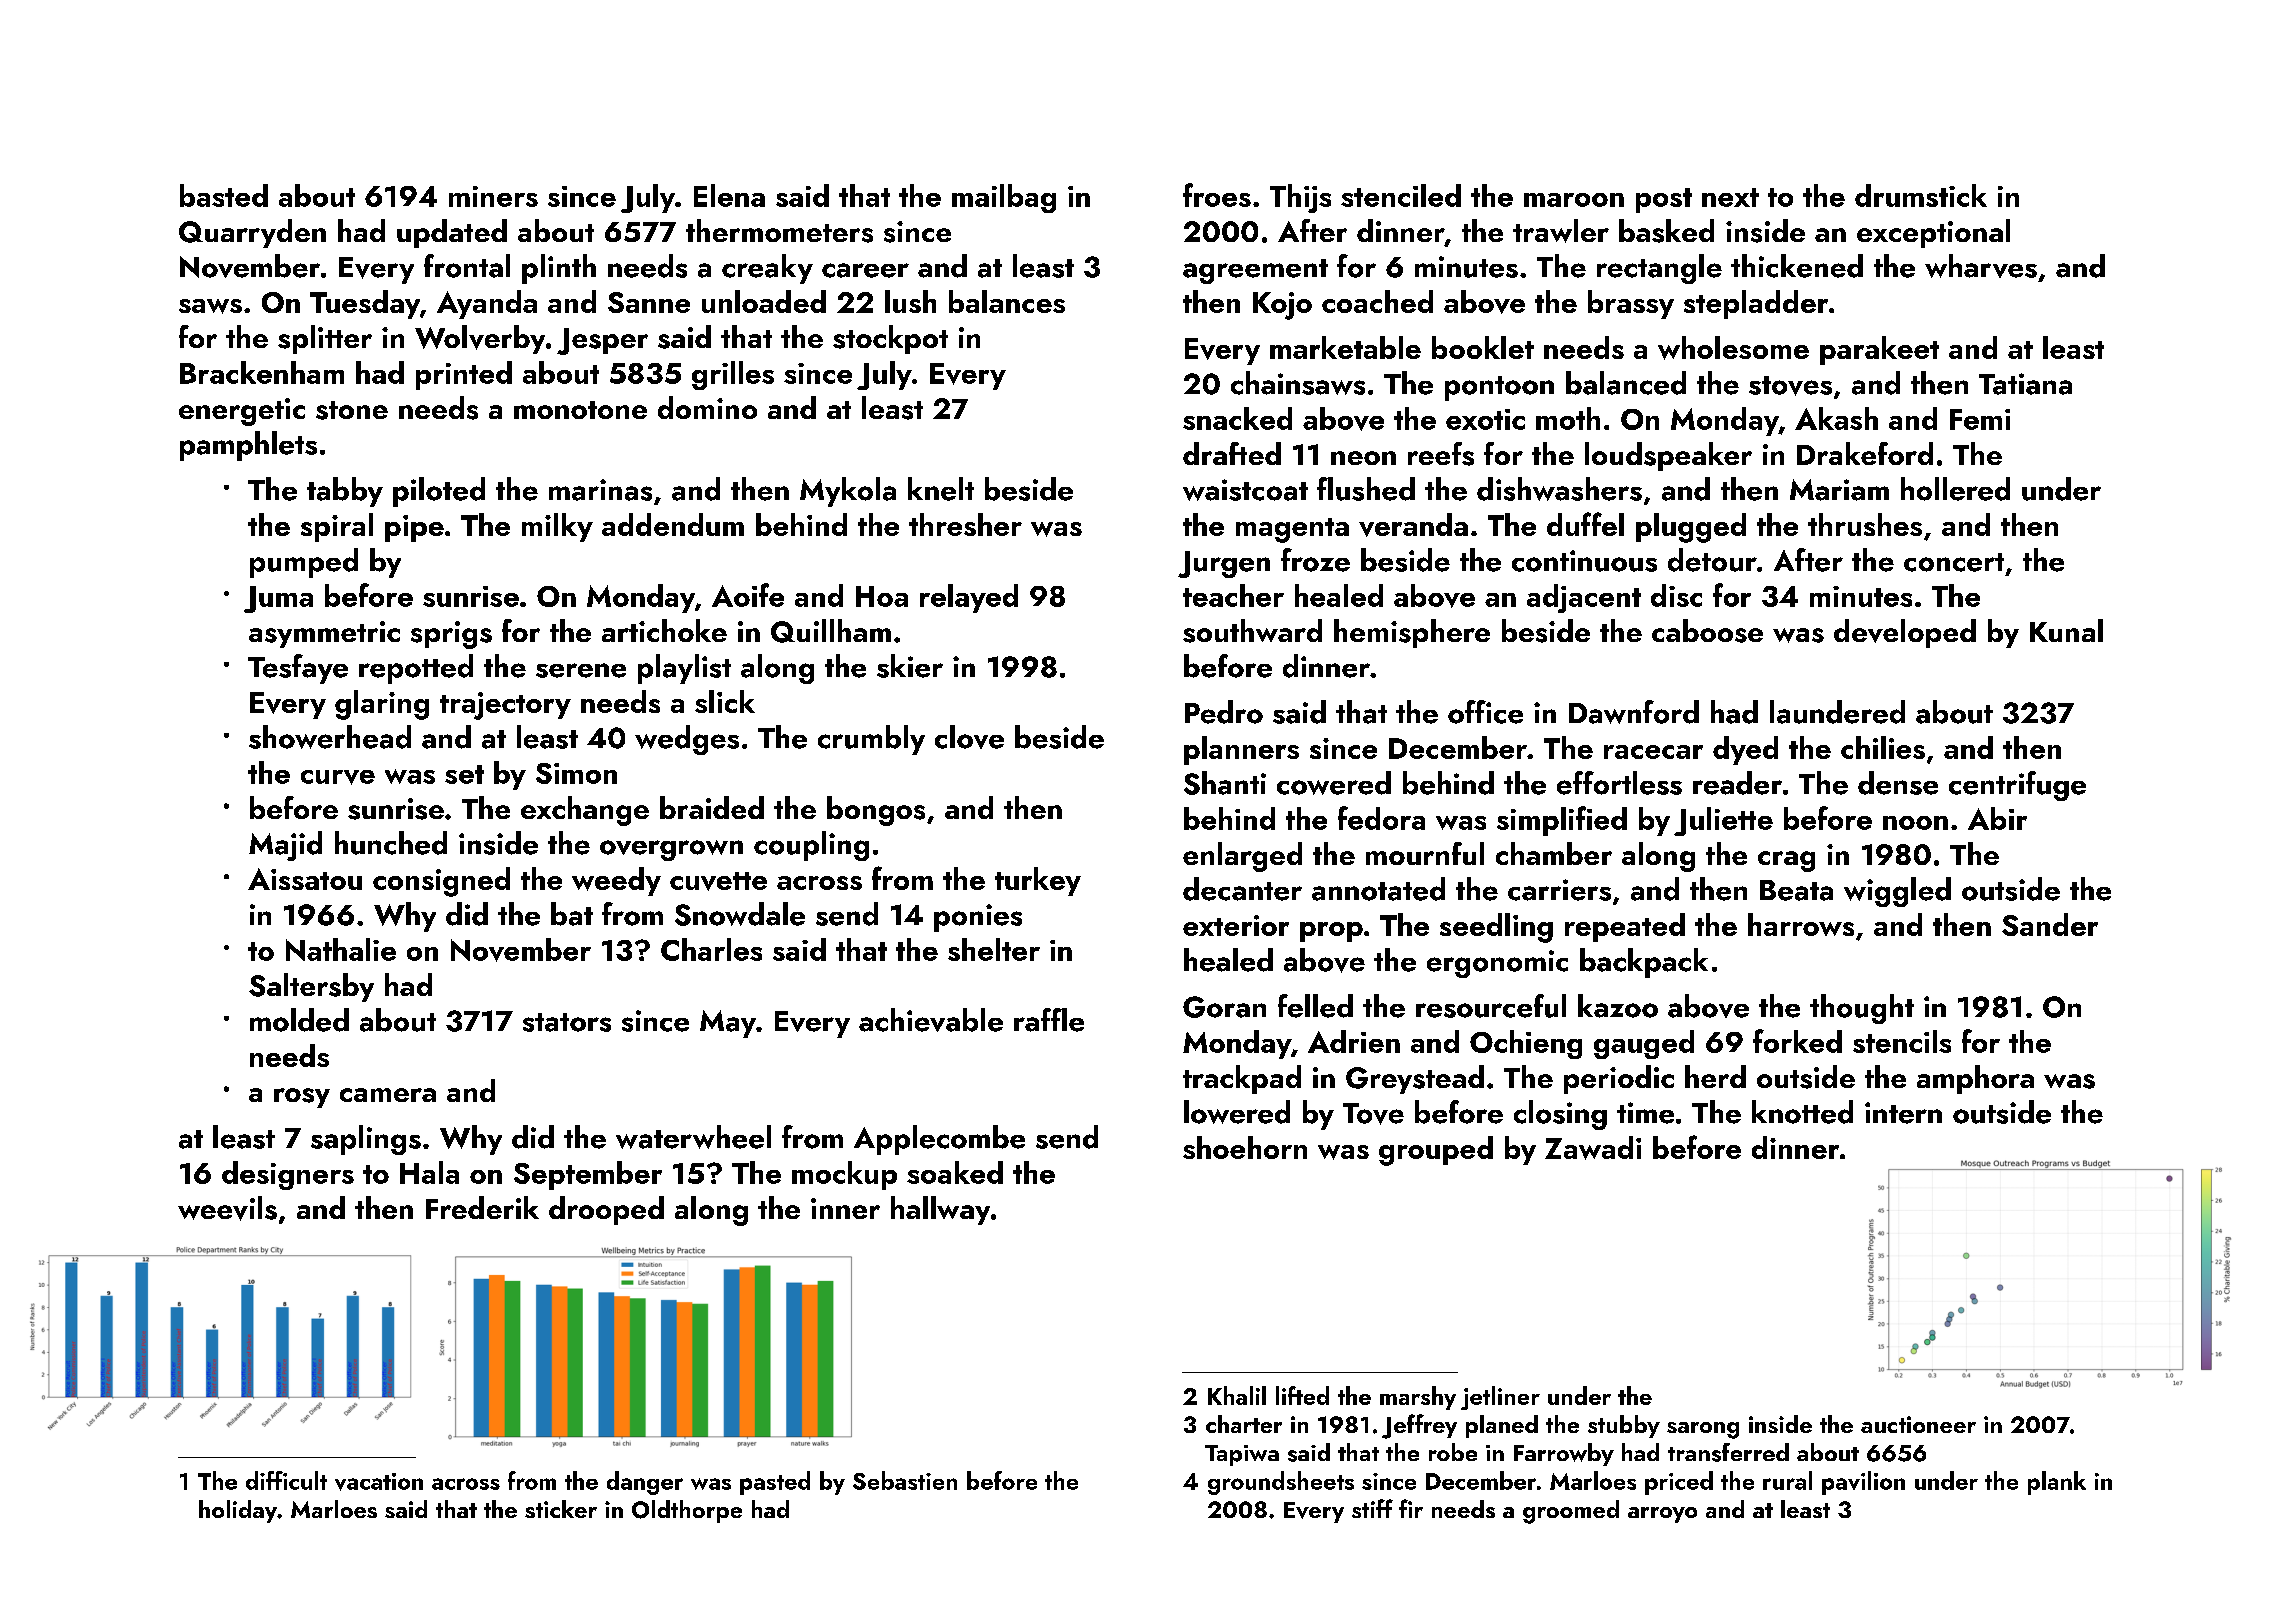 The height and width of the screenshot is (1620, 2292). Describe the element at coordinates (865, 270) in the screenshot. I see `career` at that location.
